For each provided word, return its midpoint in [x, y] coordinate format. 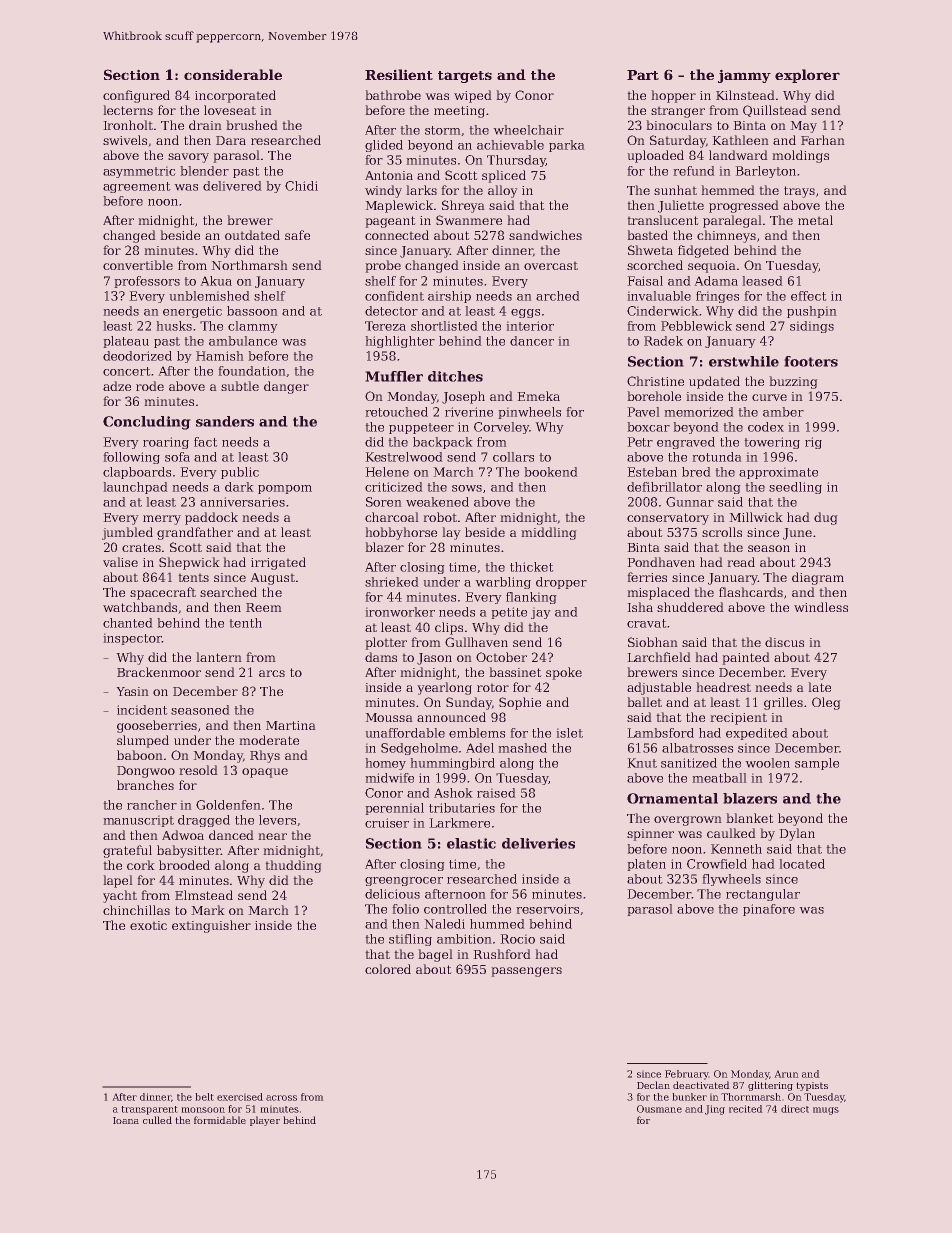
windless [821, 607]
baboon [139, 755]
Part [643, 75]
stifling [410, 940]
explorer [807, 76]
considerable [233, 74]
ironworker [400, 612]
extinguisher [211, 926]
